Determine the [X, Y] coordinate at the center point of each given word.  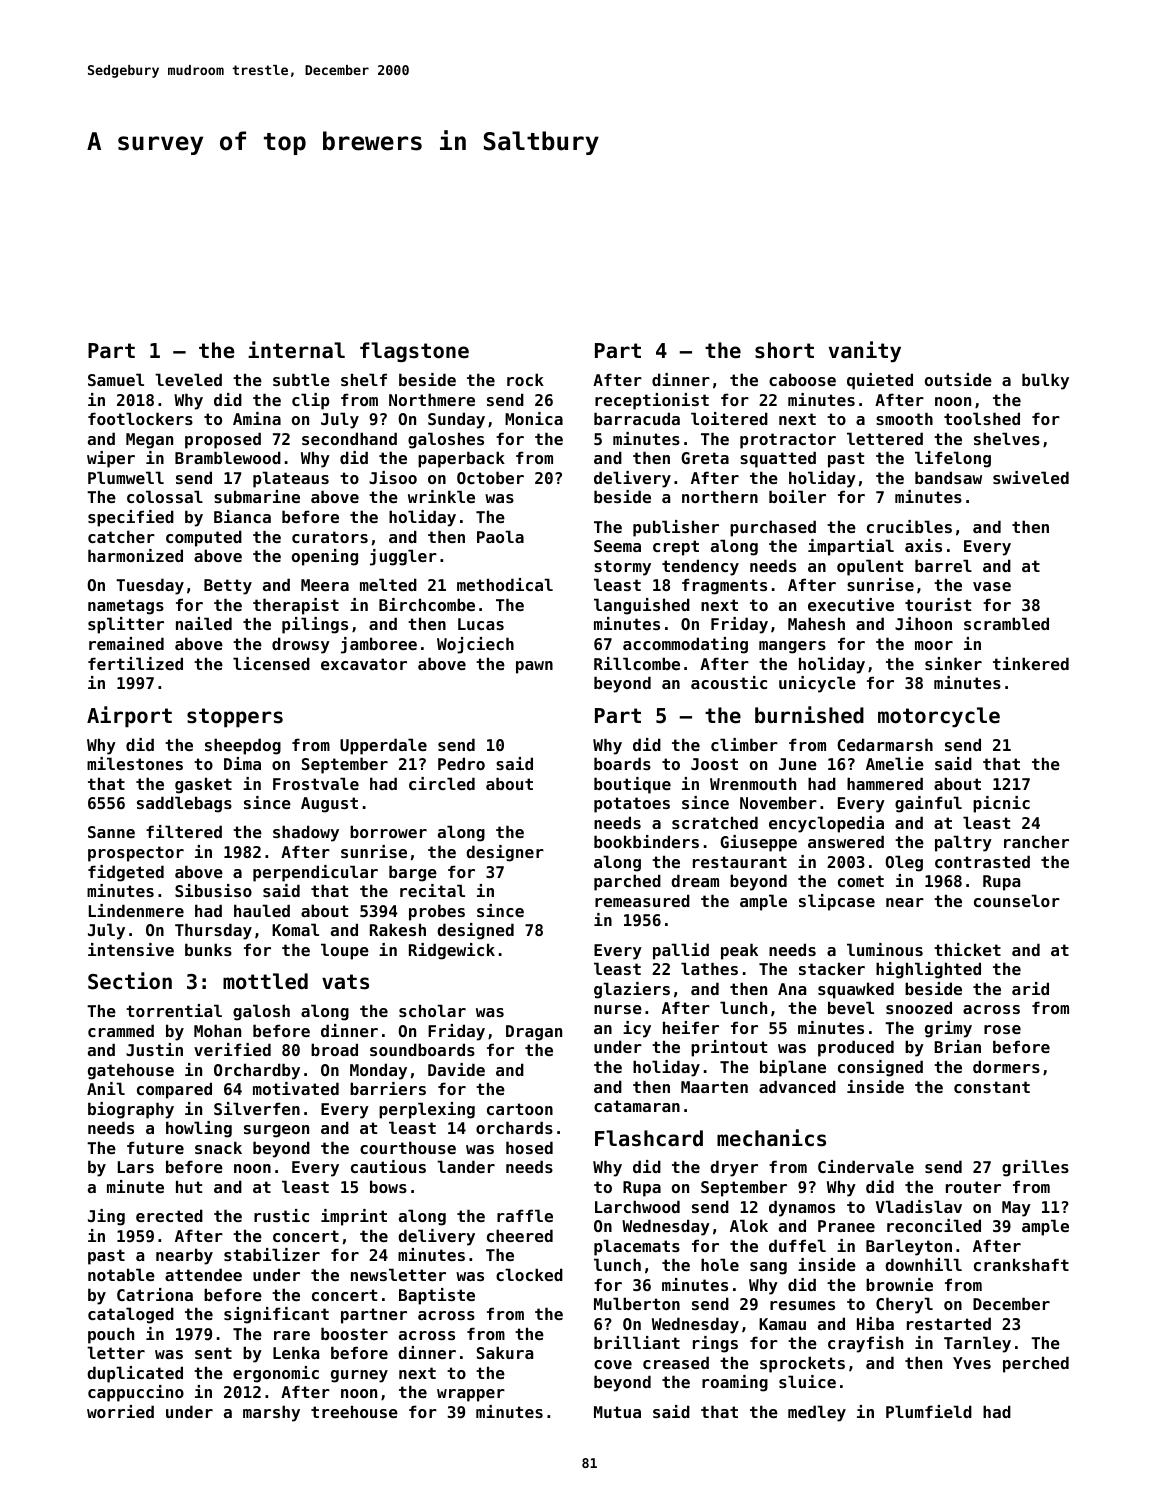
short [784, 350]
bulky [1045, 381]
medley [817, 1413]
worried [120, 1411]
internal [296, 350]
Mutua [617, 1412]
